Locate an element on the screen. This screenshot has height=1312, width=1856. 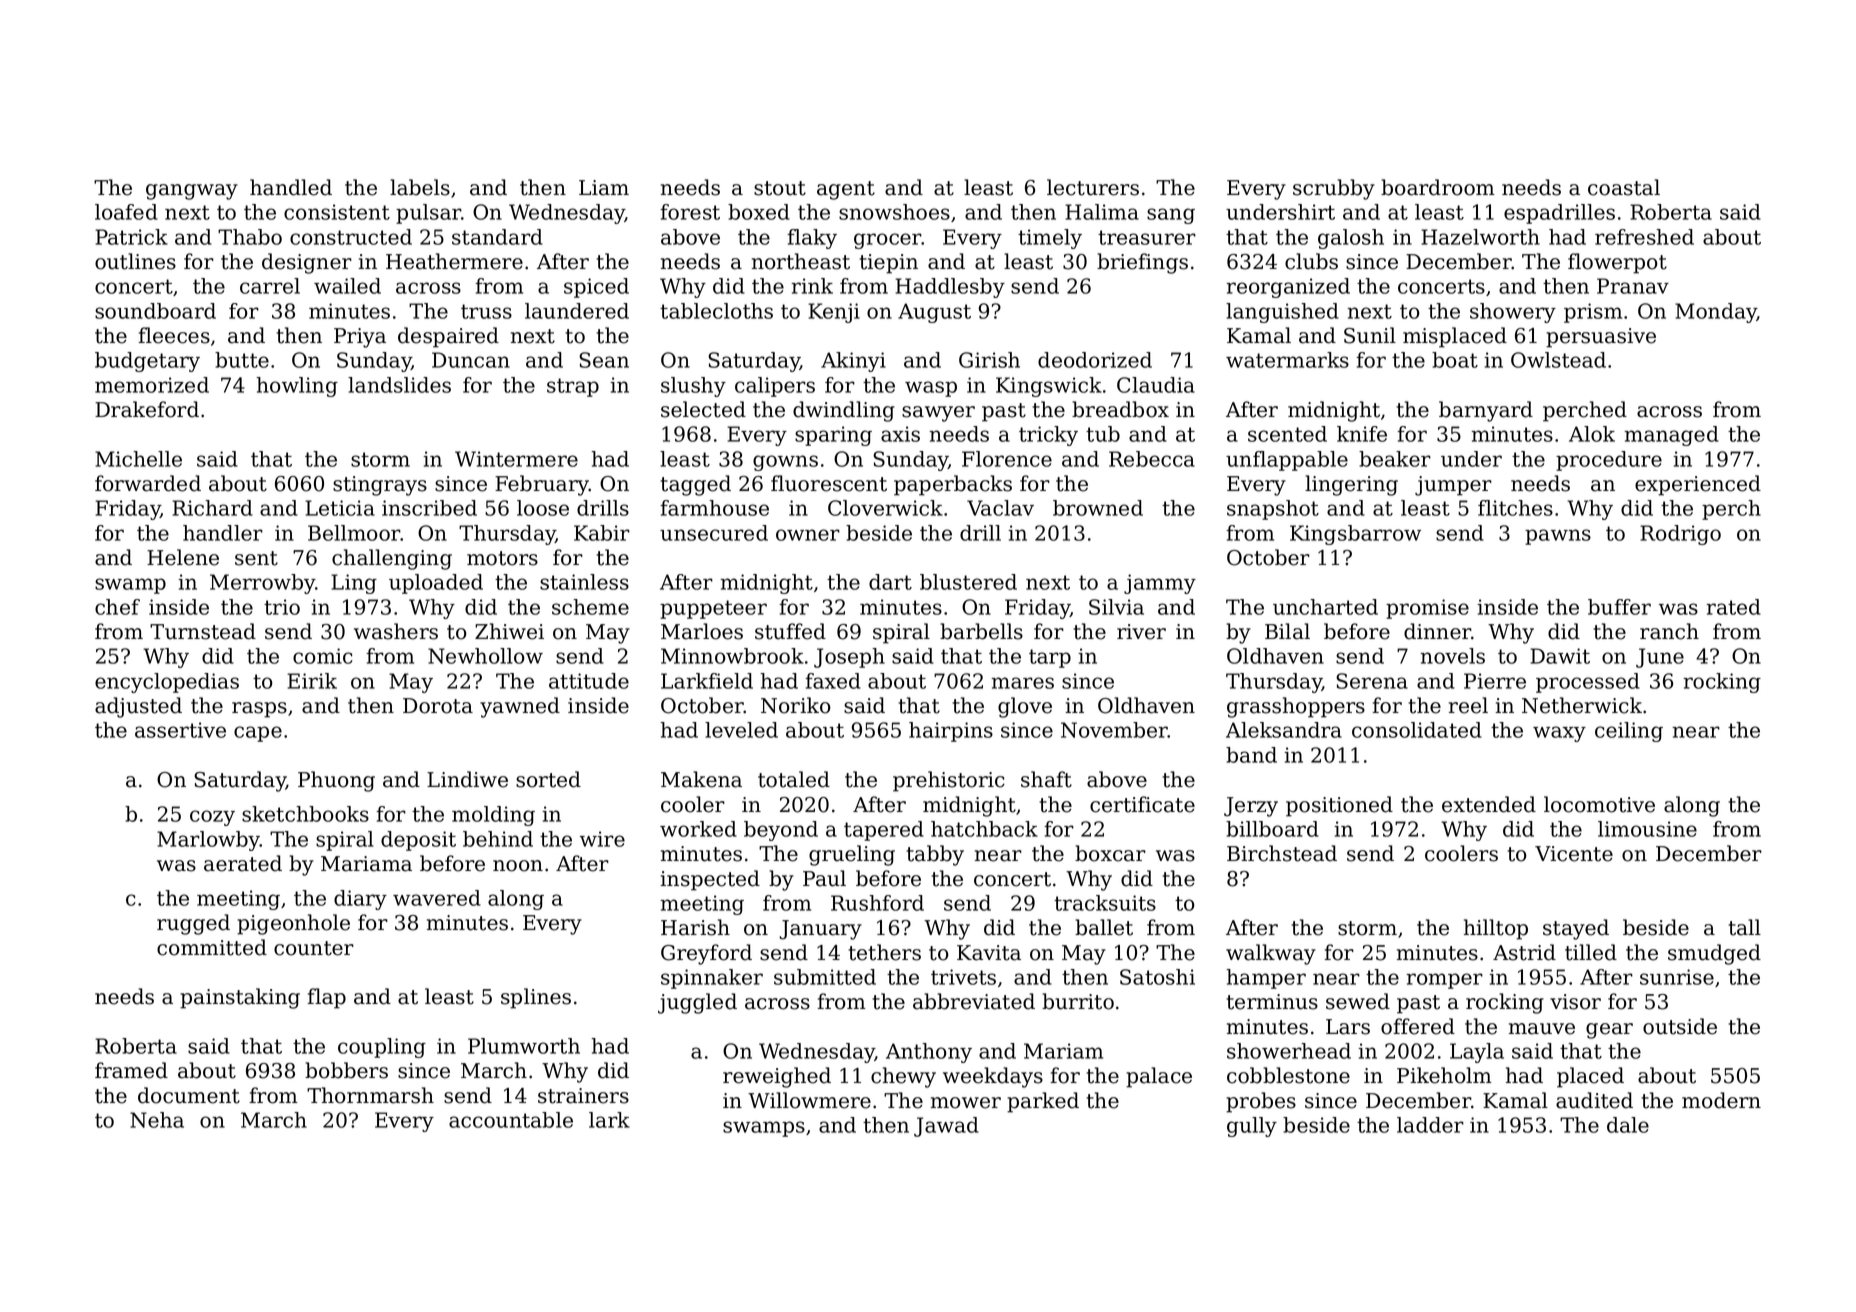
carrel is located at coordinates (270, 286).
